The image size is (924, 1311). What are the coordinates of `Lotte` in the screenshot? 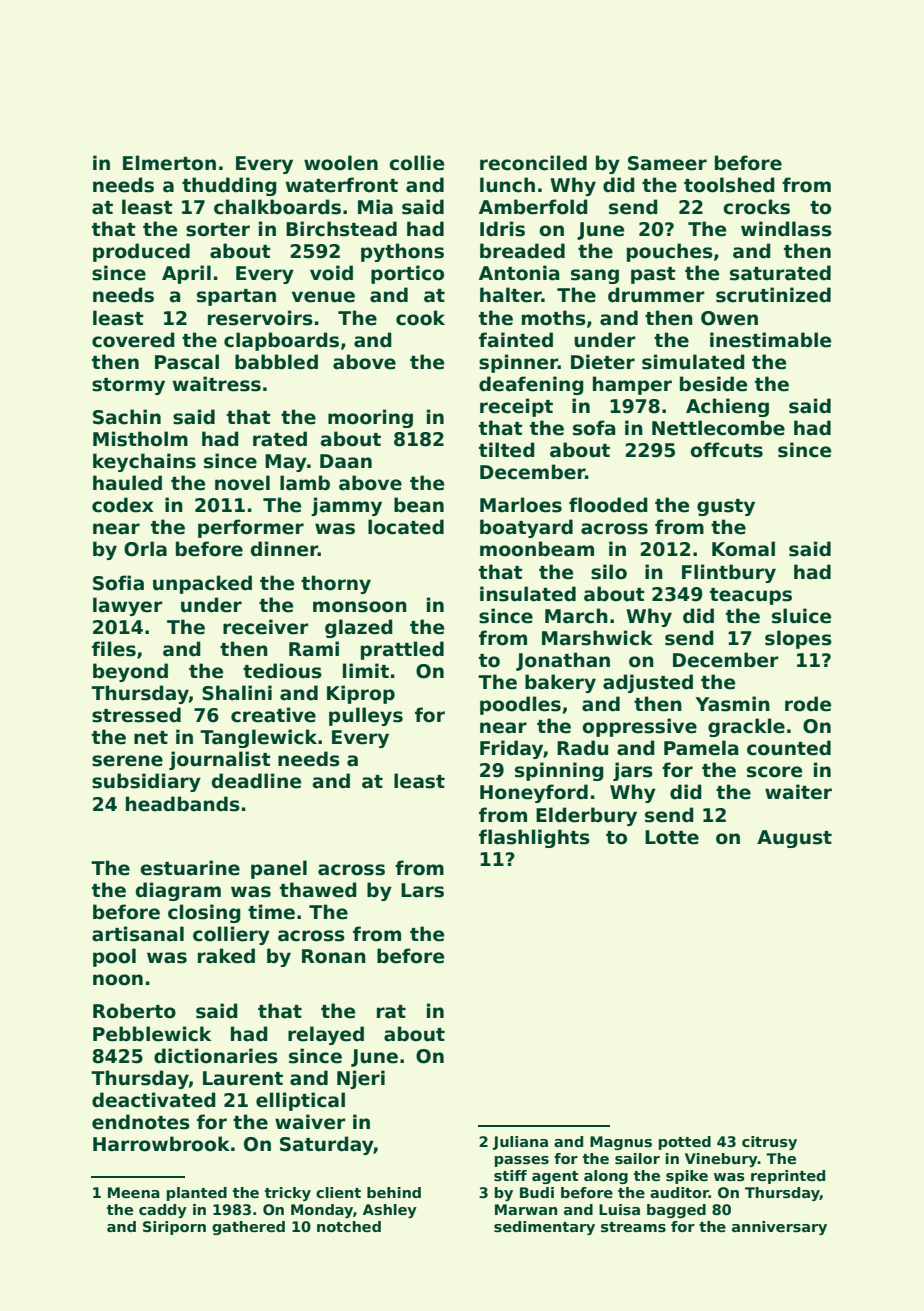 It's located at (672, 837).
